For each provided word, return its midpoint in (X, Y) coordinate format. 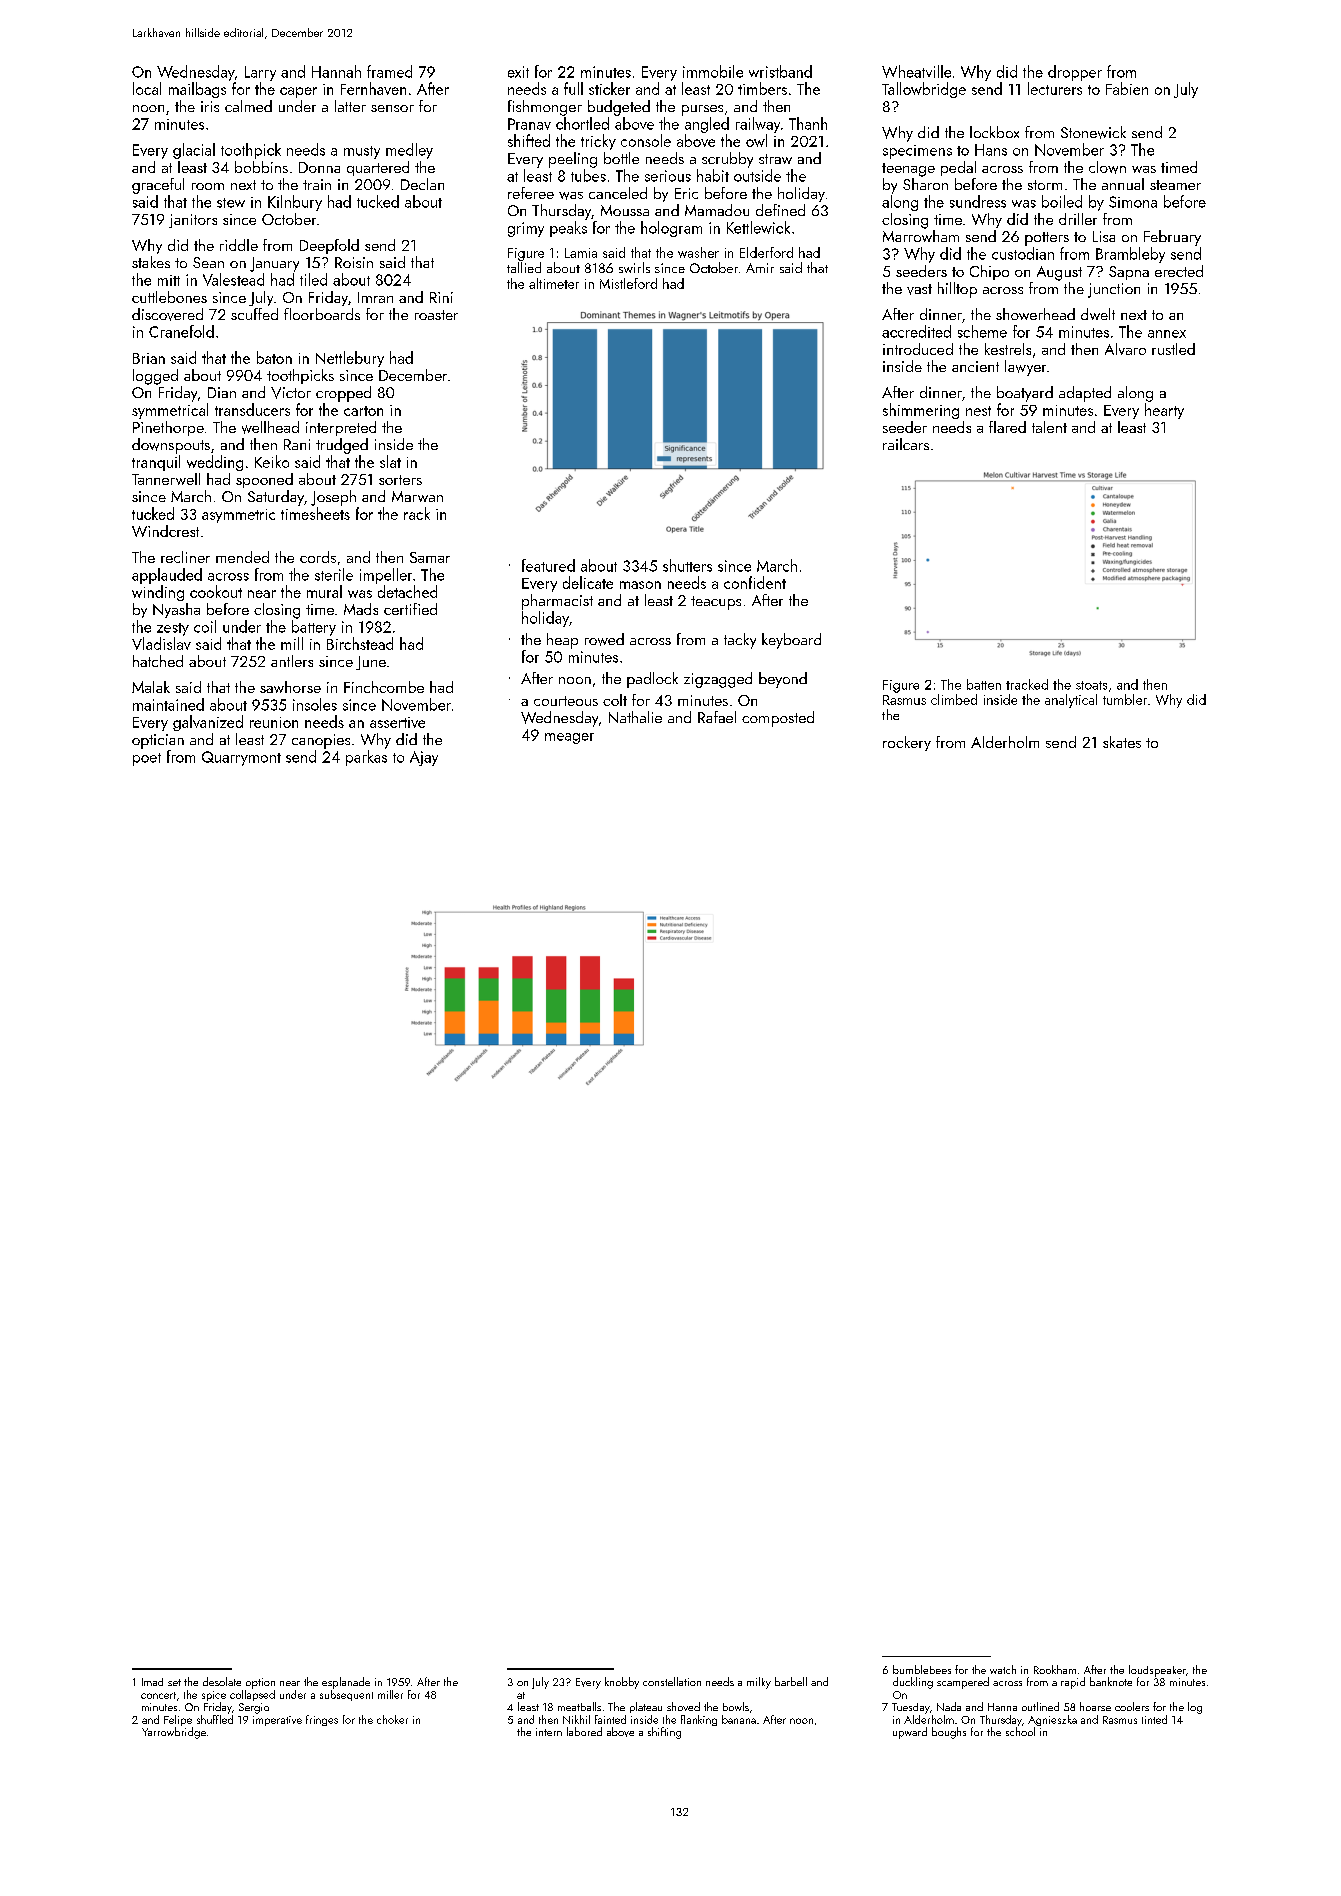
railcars (906, 444)
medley (409, 151)
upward (910, 1733)
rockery (907, 743)
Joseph (333, 498)
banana (739, 1719)
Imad (152, 1682)
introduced (918, 349)
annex (1167, 334)
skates (1122, 742)
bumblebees (922, 1669)
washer (698, 252)
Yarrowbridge (174, 1733)
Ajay (424, 758)
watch (1003, 1669)
